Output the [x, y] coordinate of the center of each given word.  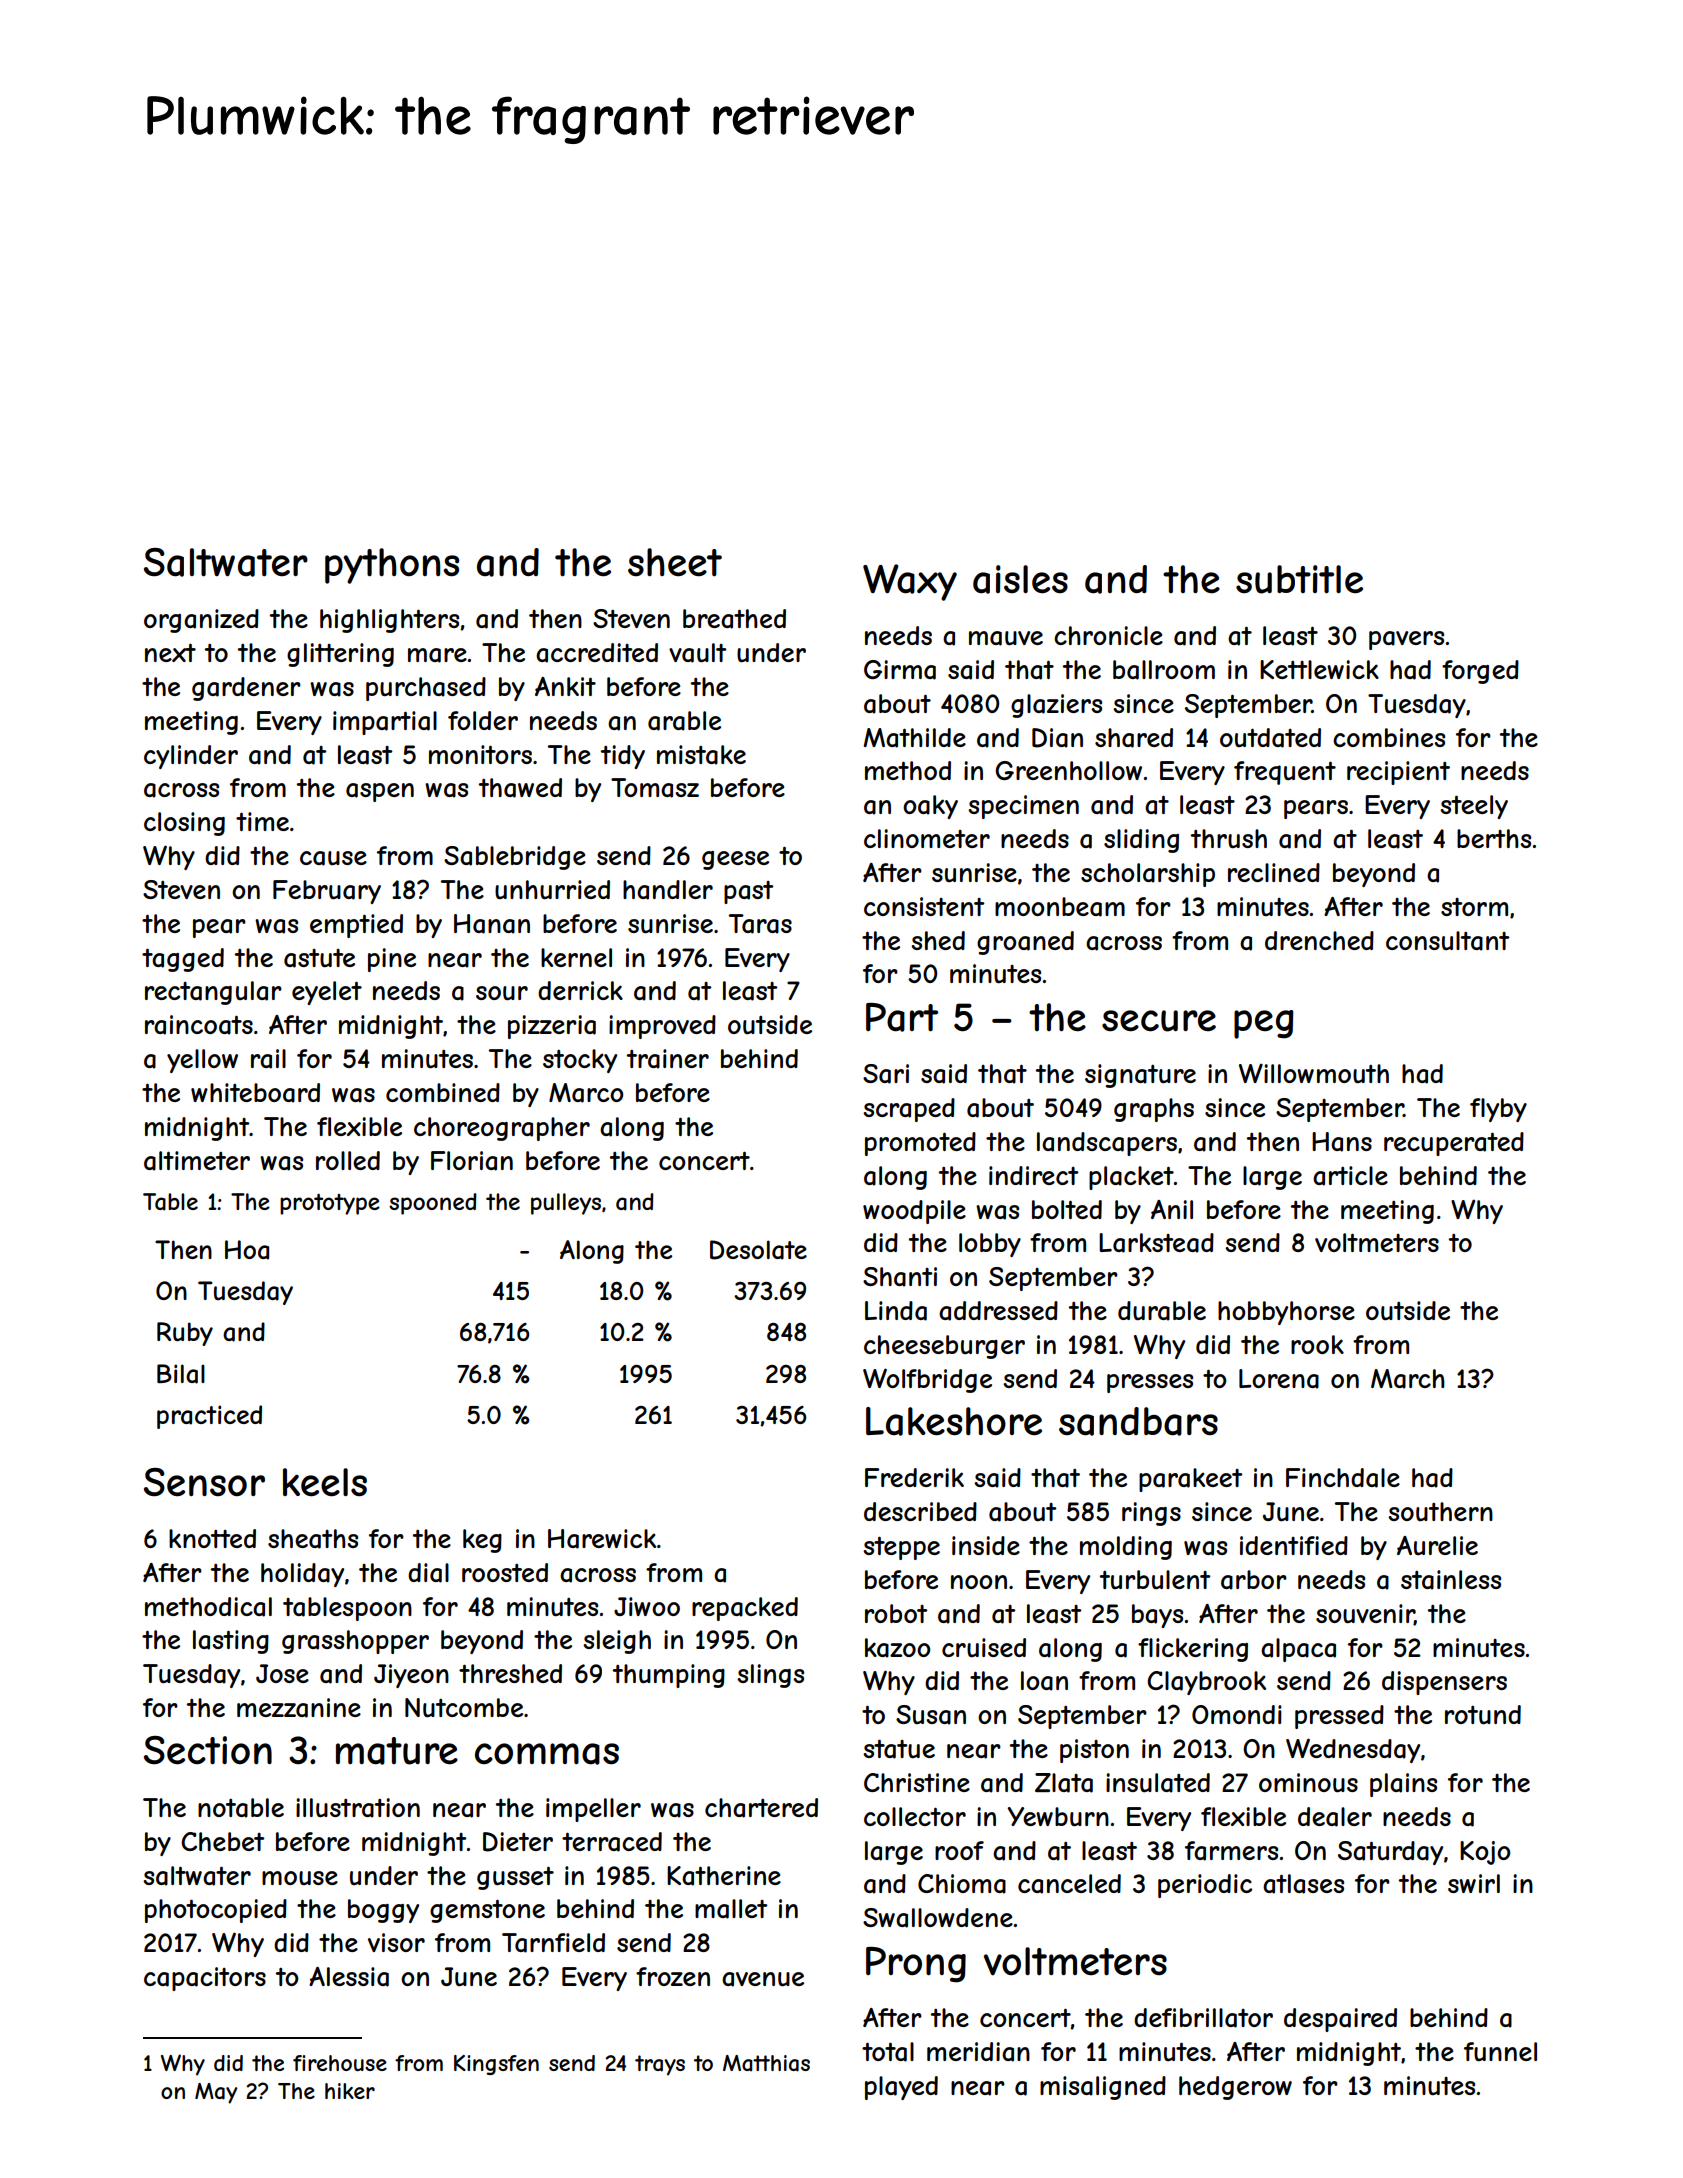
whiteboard [255, 1093]
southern [1440, 1512]
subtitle [1299, 579]
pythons [392, 566]
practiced [209, 1417]
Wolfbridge [927, 1380]
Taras [760, 924]
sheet [675, 562]
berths [1494, 838]
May [216, 2093]
